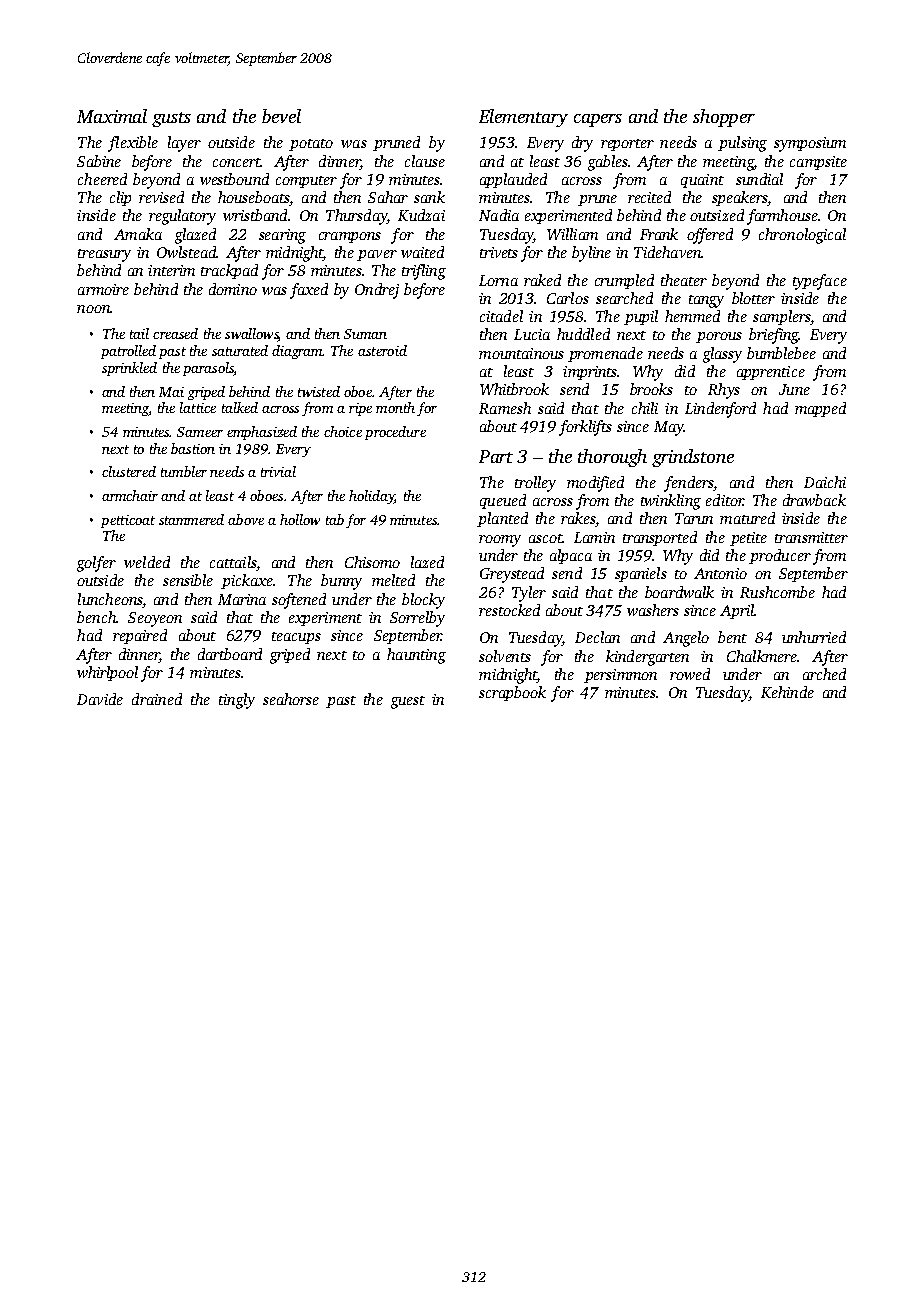  What do you see at coordinates (128, 352) in the image?
I see `patrolled` at bounding box center [128, 352].
